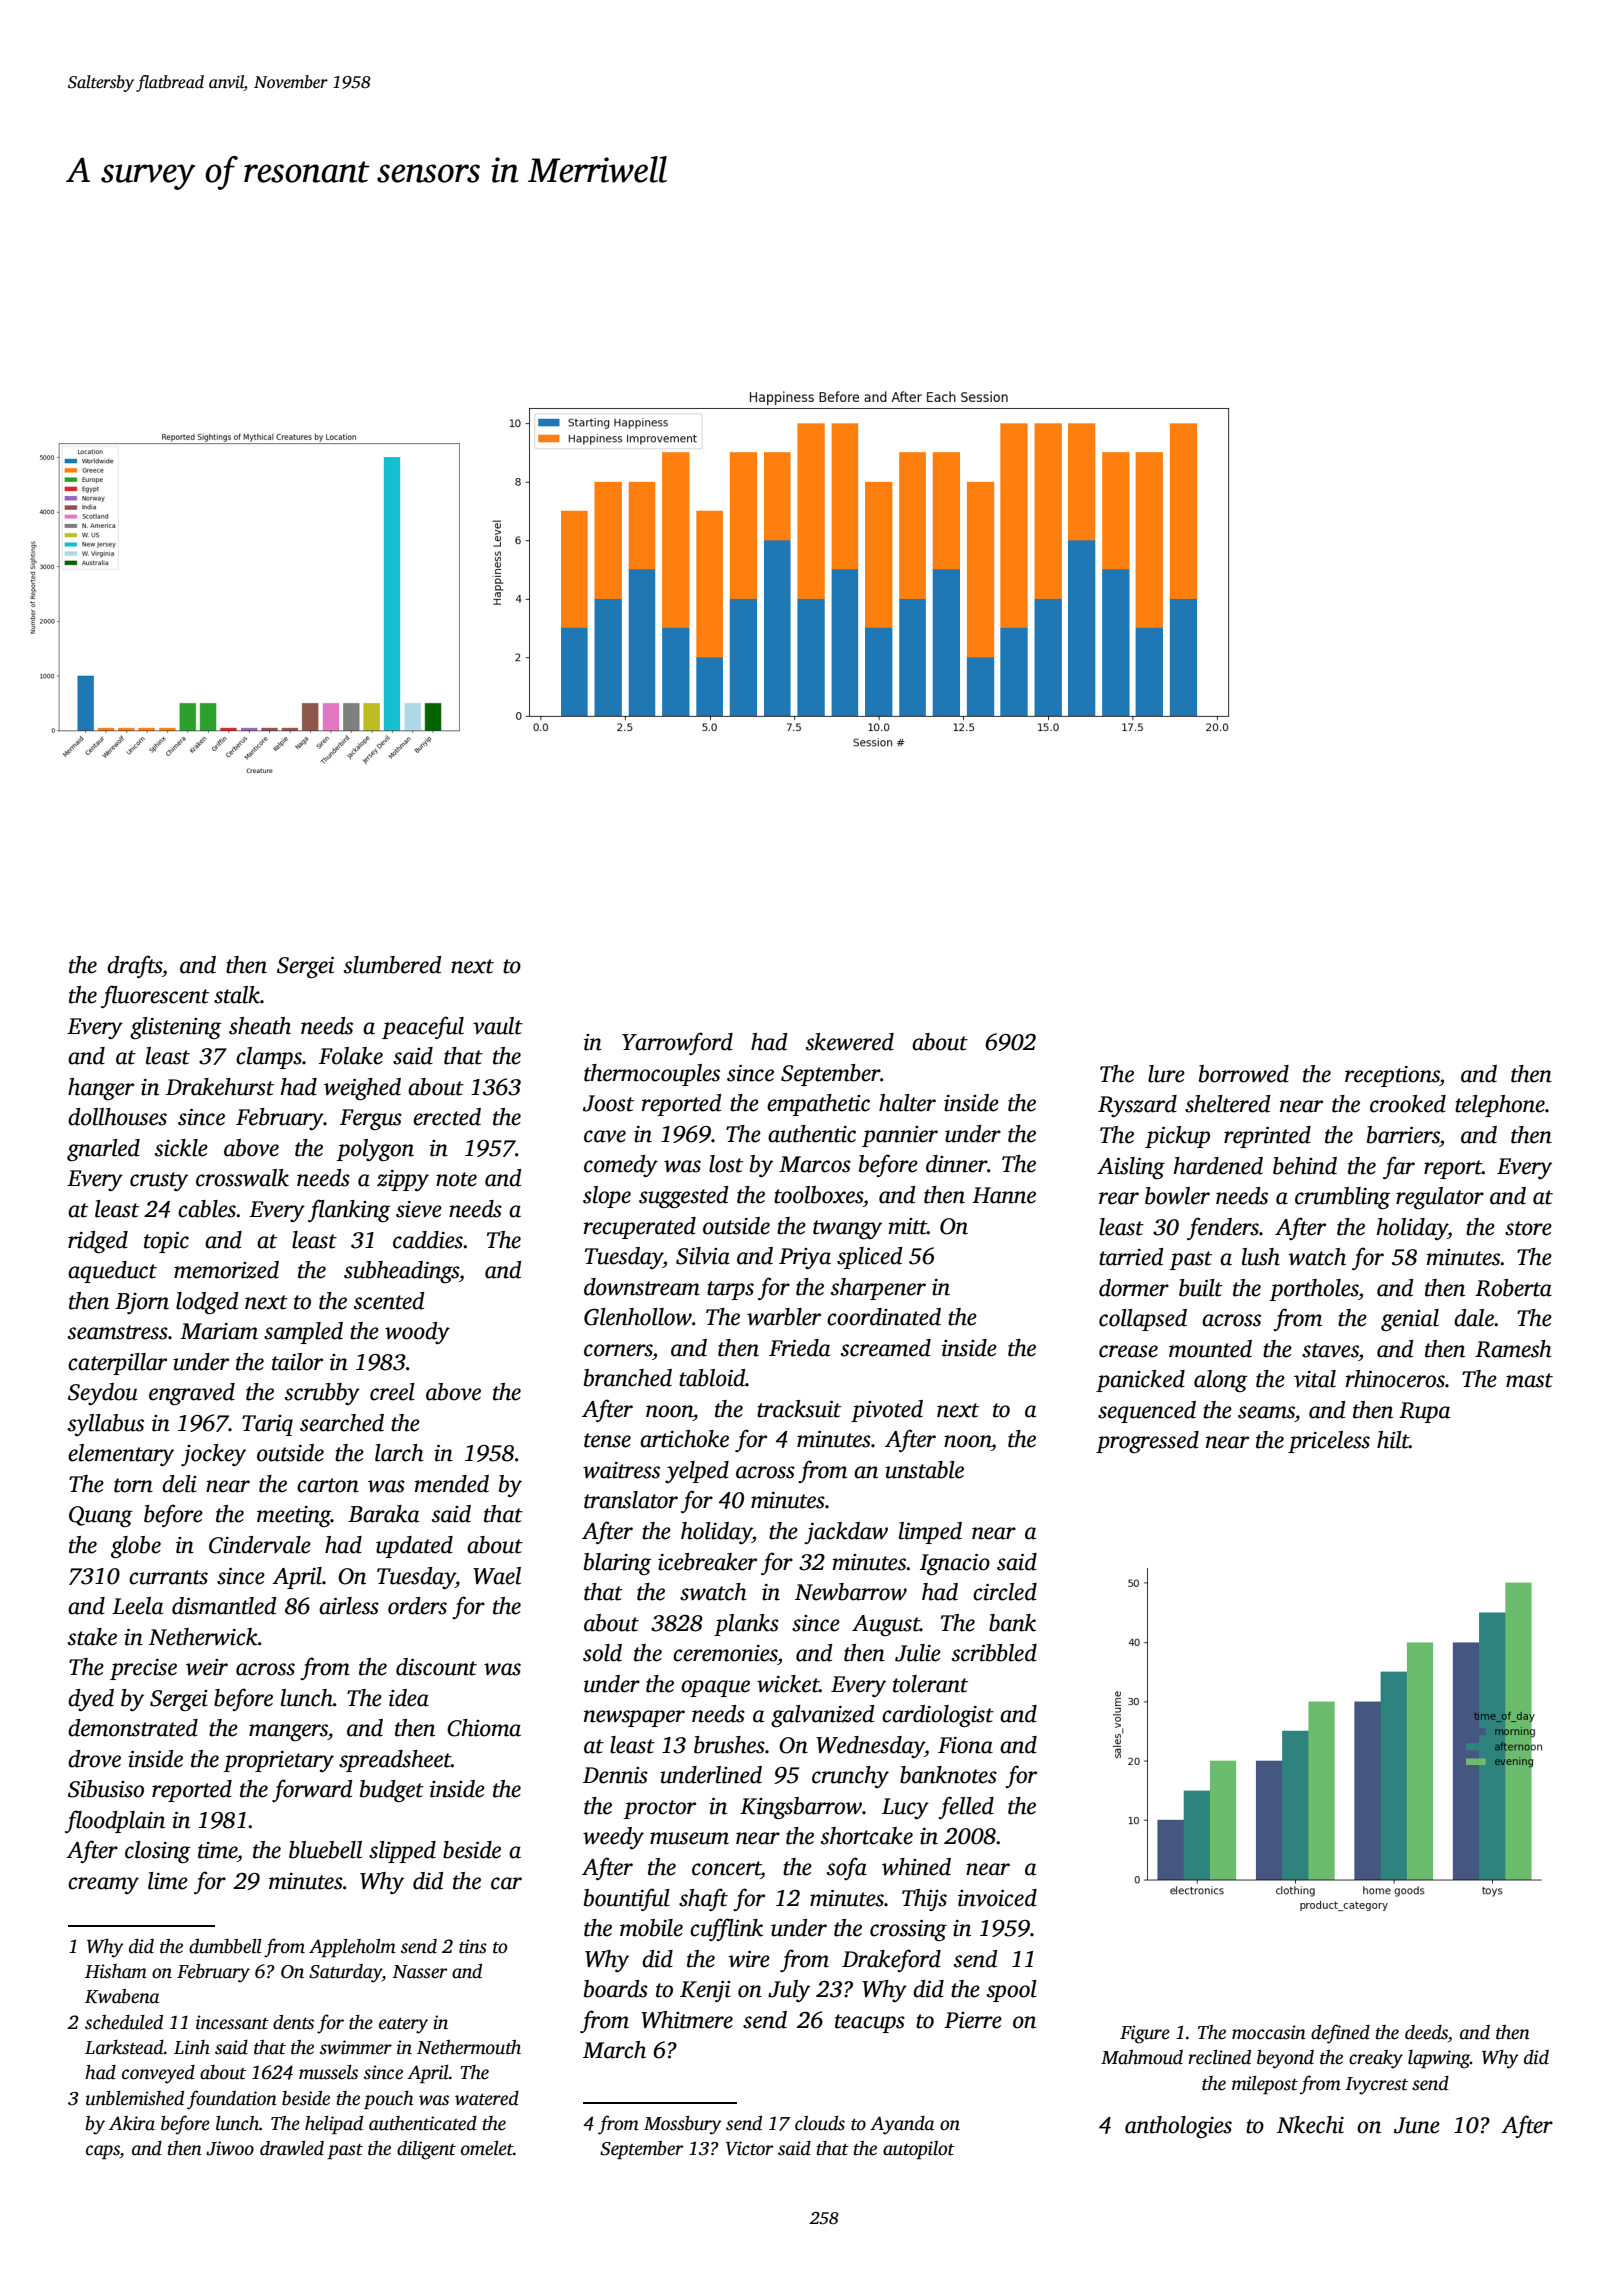 This page has height=2292, width=1620. Describe the element at coordinates (426, 2150) in the page. I see `diligent` at that location.
